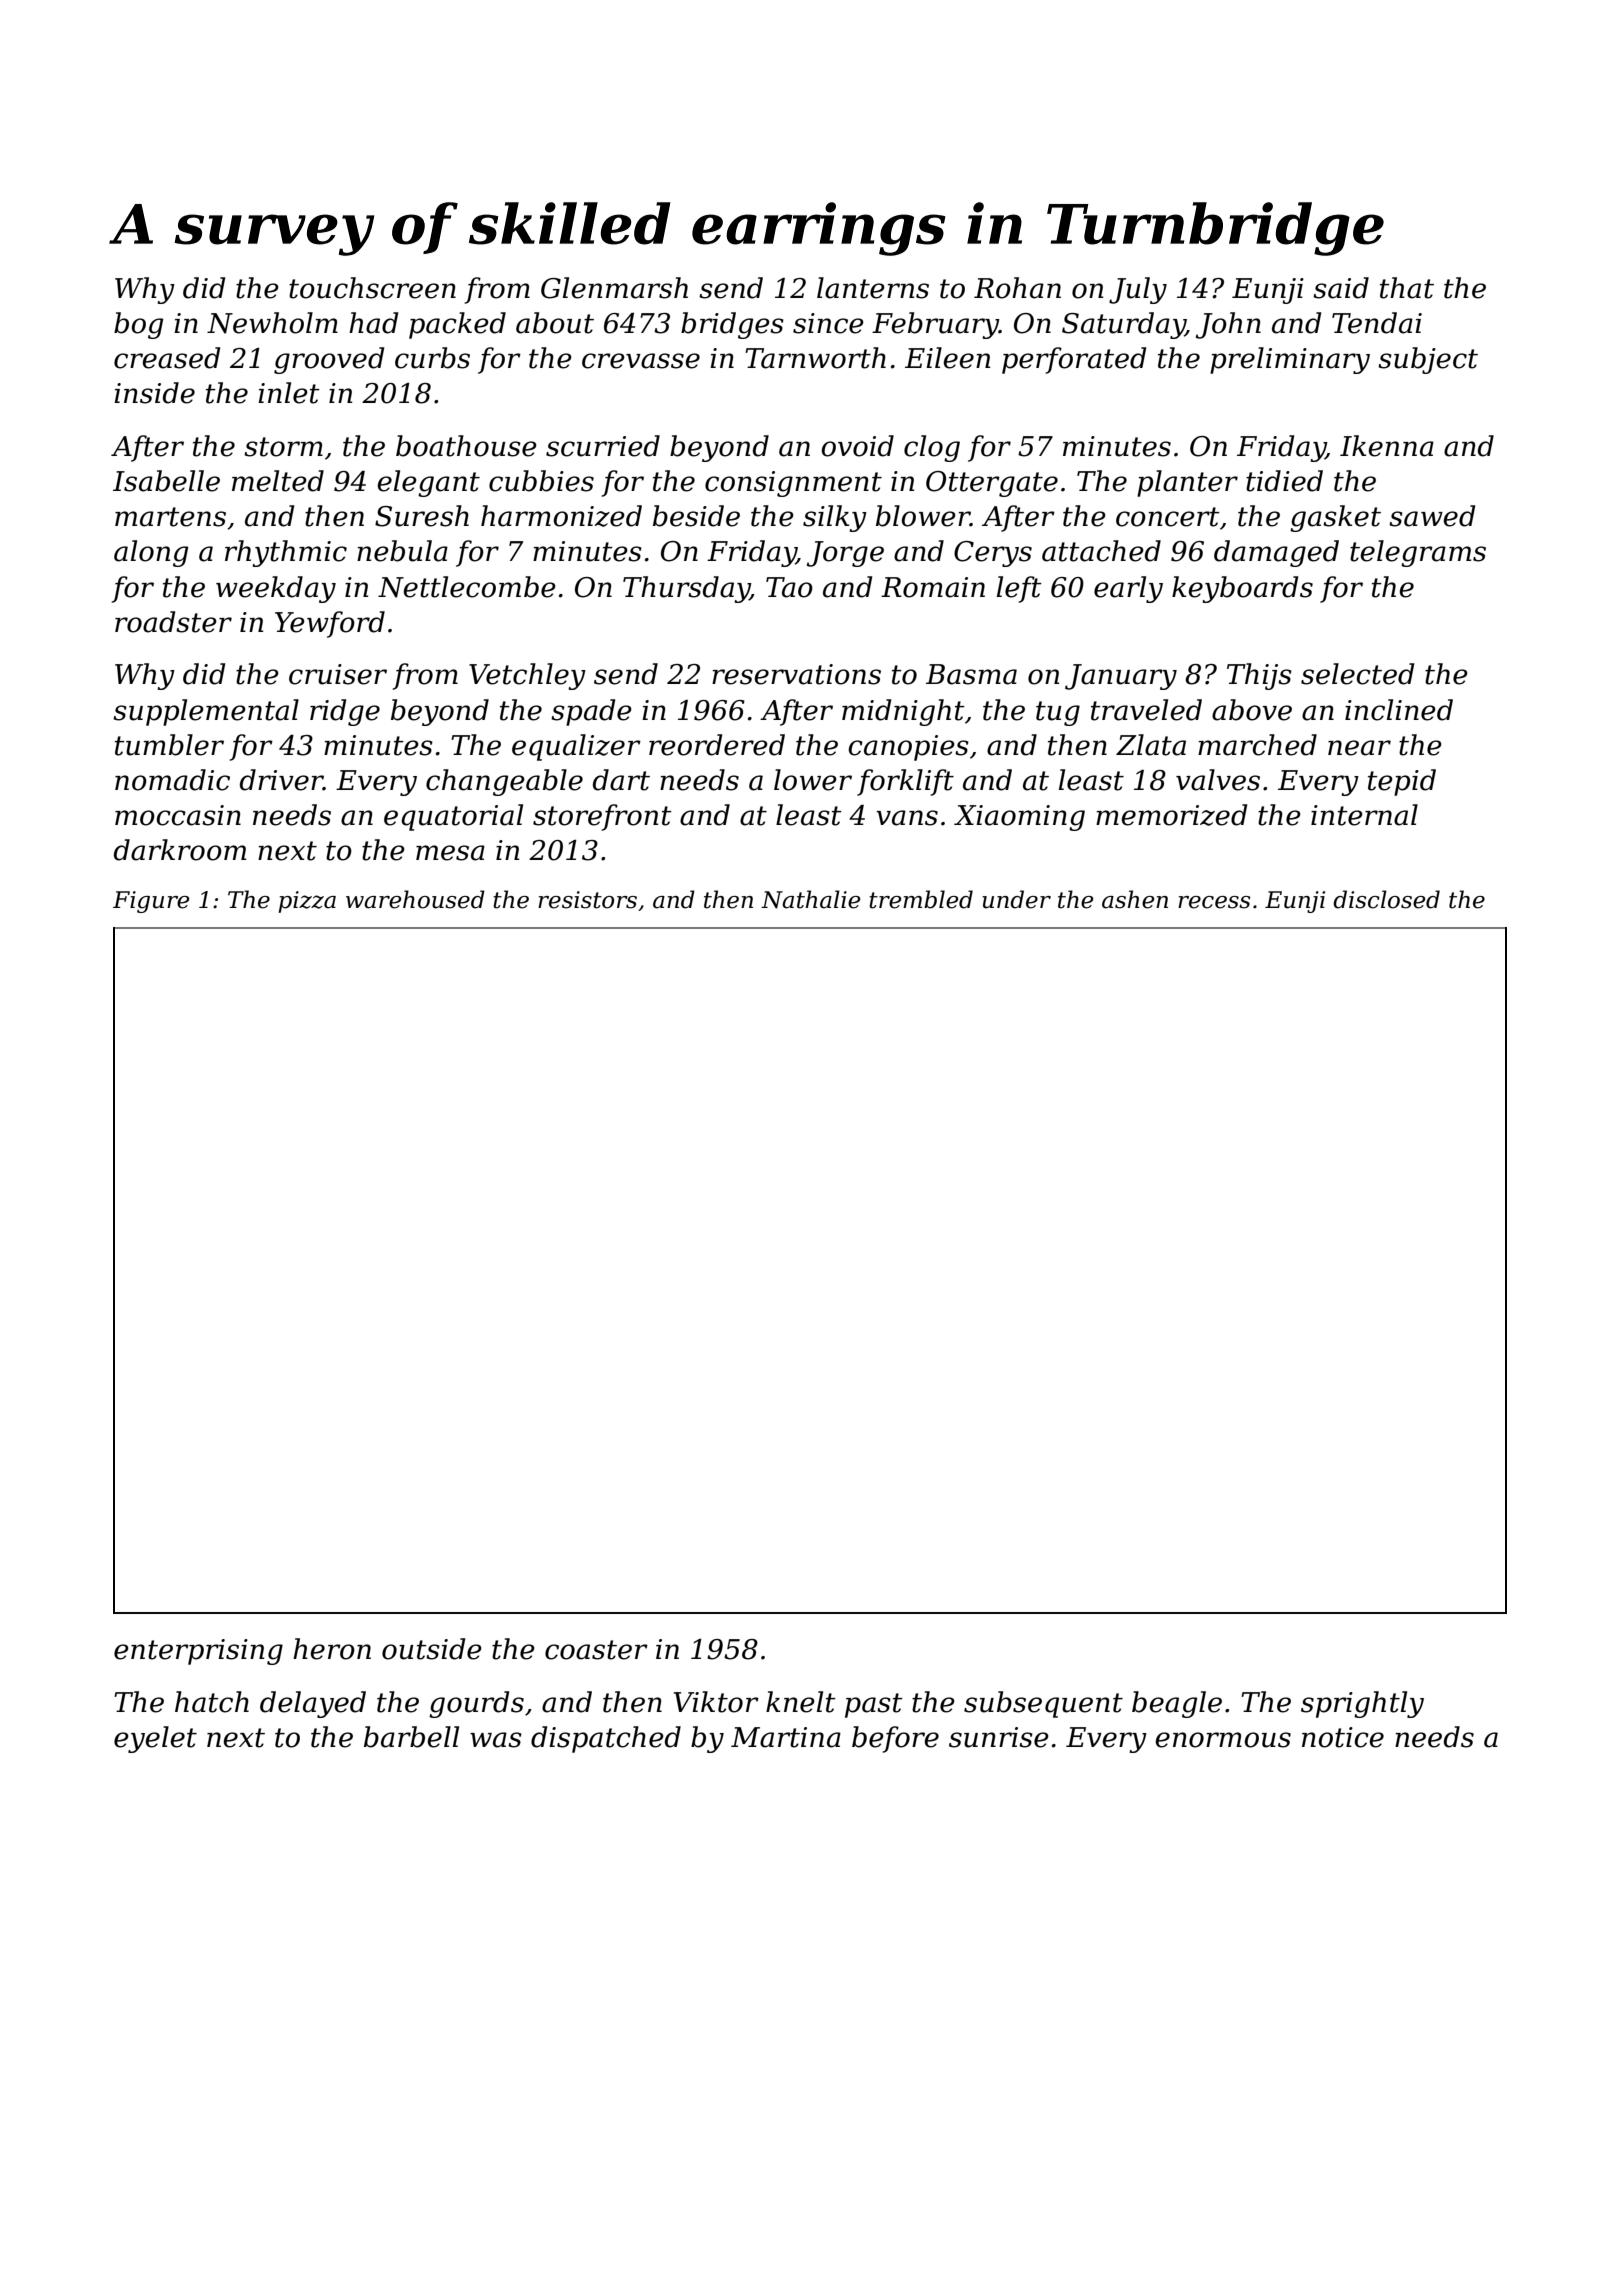 The height and width of the screenshot is (2292, 1620). What do you see at coordinates (415, 899) in the screenshot?
I see `warehoused` at bounding box center [415, 899].
